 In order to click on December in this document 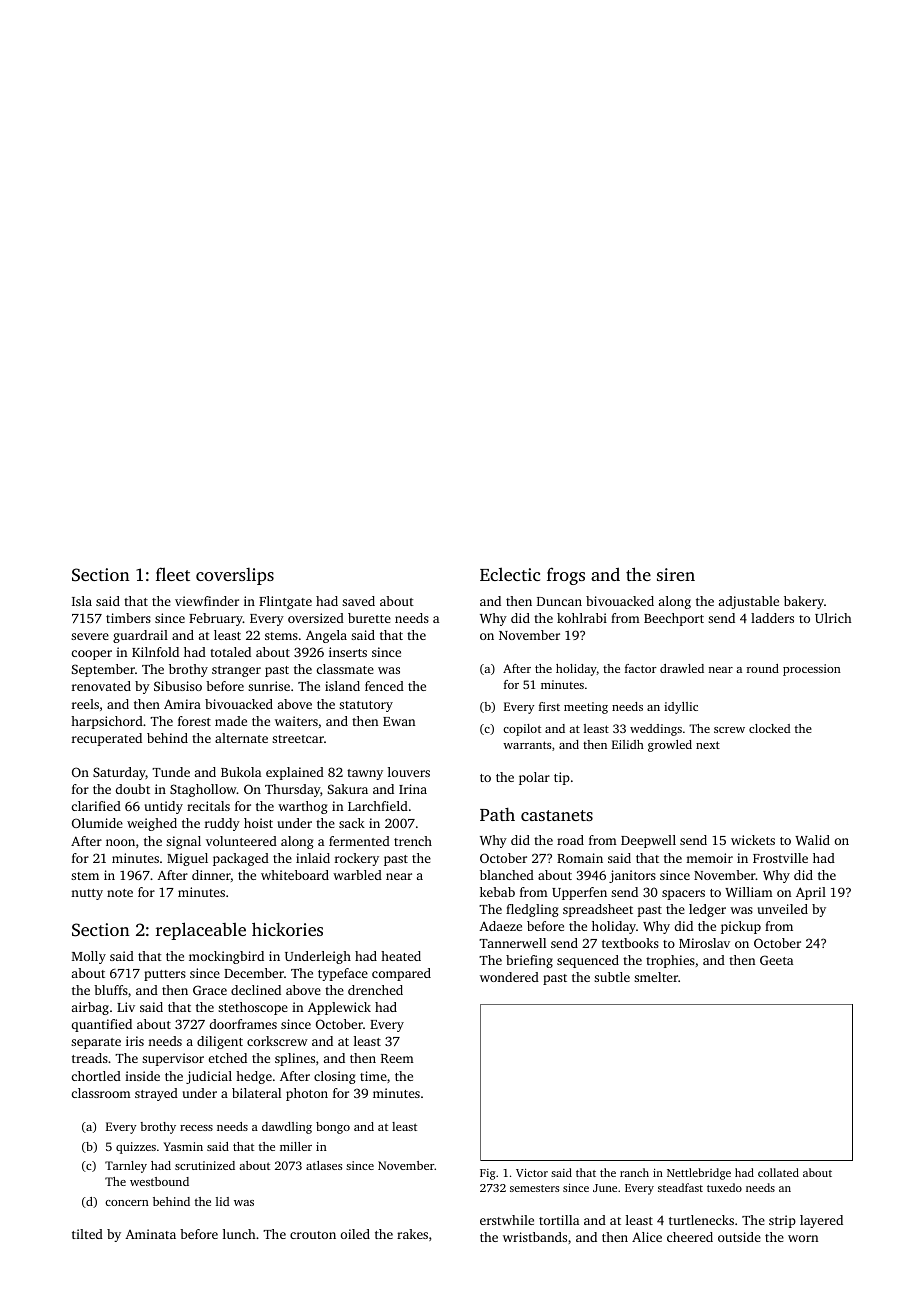, I will do `click(254, 973)`.
